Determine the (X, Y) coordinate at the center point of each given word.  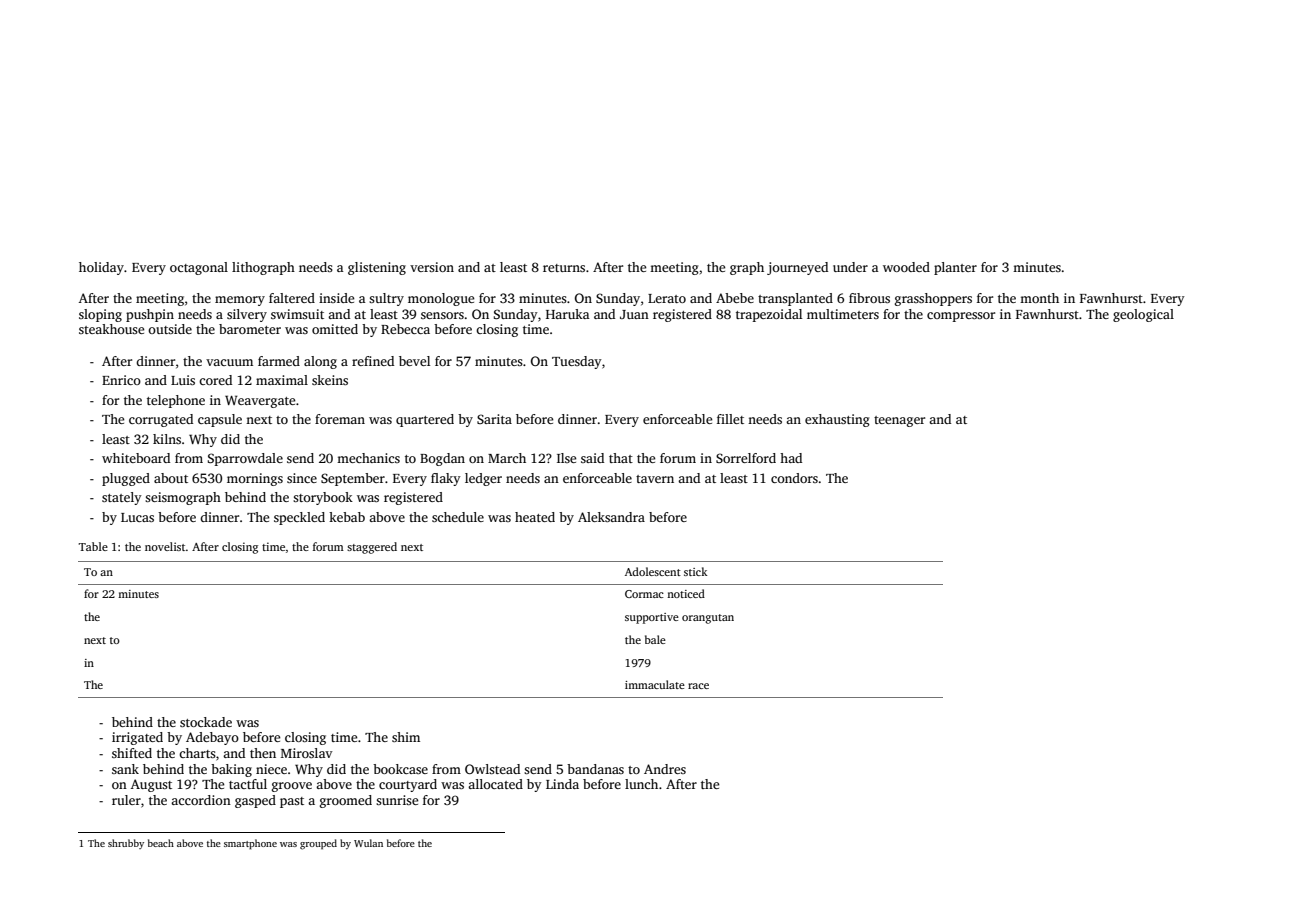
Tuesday (577, 362)
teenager (899, 421)
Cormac (644, 594)
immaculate (655, 684)
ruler (126, 800)
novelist (165, 546)
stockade (206, 722)
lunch (641, 784)
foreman (340, 419)
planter (955, 268)
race (698, 686)
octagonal (199, 268)
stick (695, 571)
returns (564, 268)
